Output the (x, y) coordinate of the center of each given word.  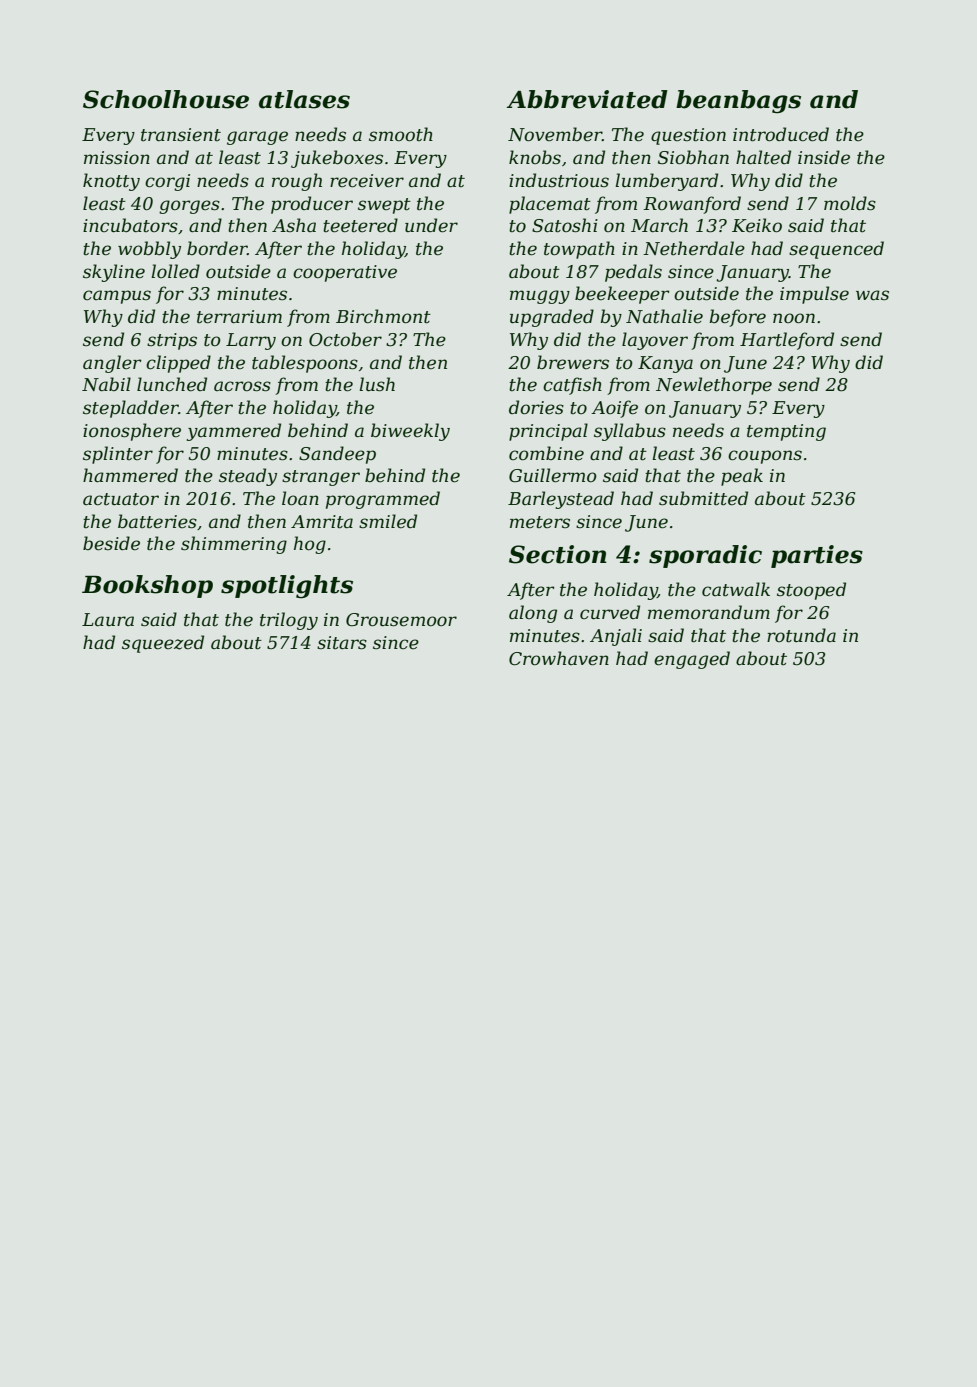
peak (742, 477)
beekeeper (622, 295)
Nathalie (664, 316)
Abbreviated (587, 99)
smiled (388, 521)
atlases (304, 99)
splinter (118, 455)
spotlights (287, 587)
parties (817, 556)
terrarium (239, 317)
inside (824, 157)
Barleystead (561, 500)
